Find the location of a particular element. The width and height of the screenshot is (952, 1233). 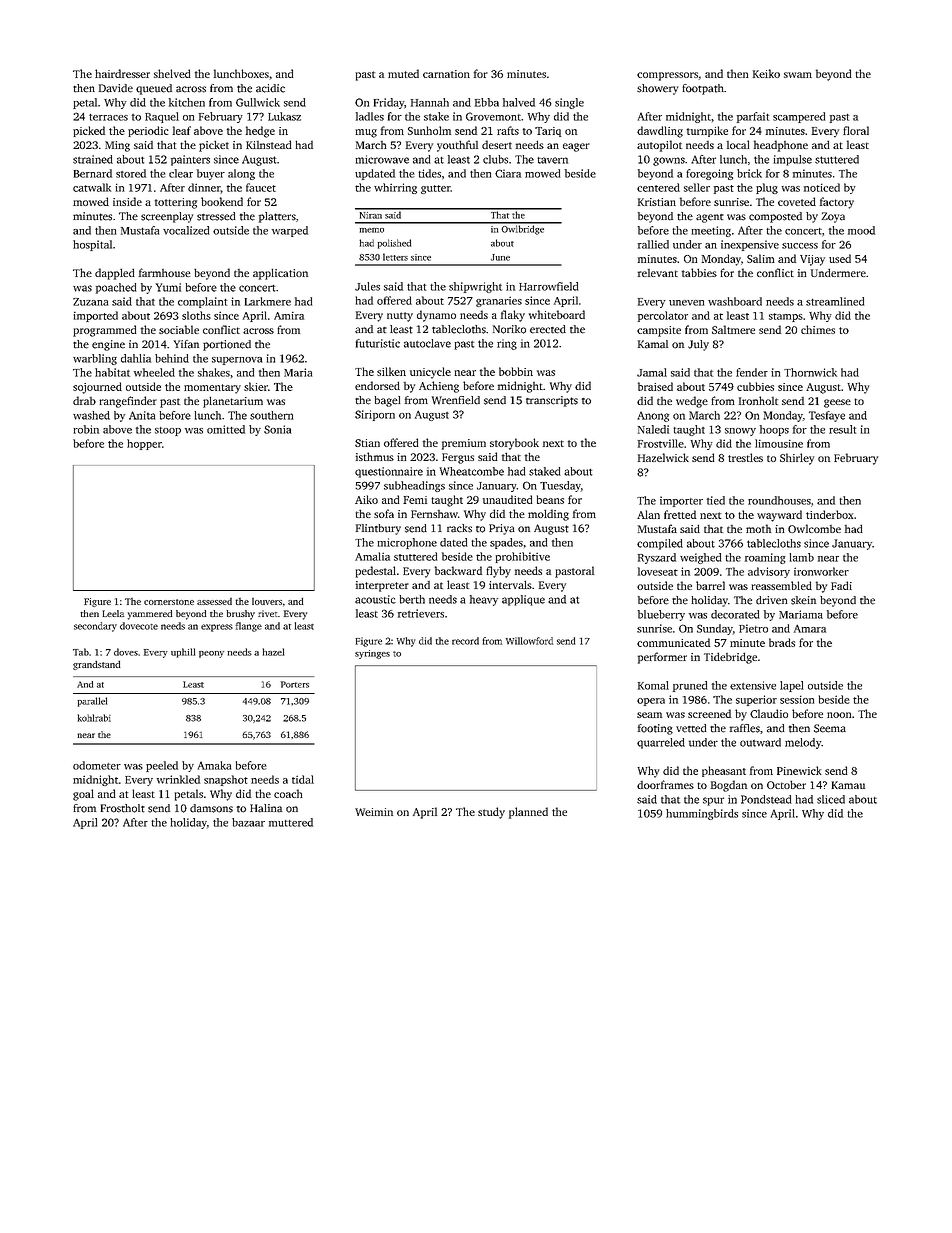

shelved is located at coordinates (172, 73).
